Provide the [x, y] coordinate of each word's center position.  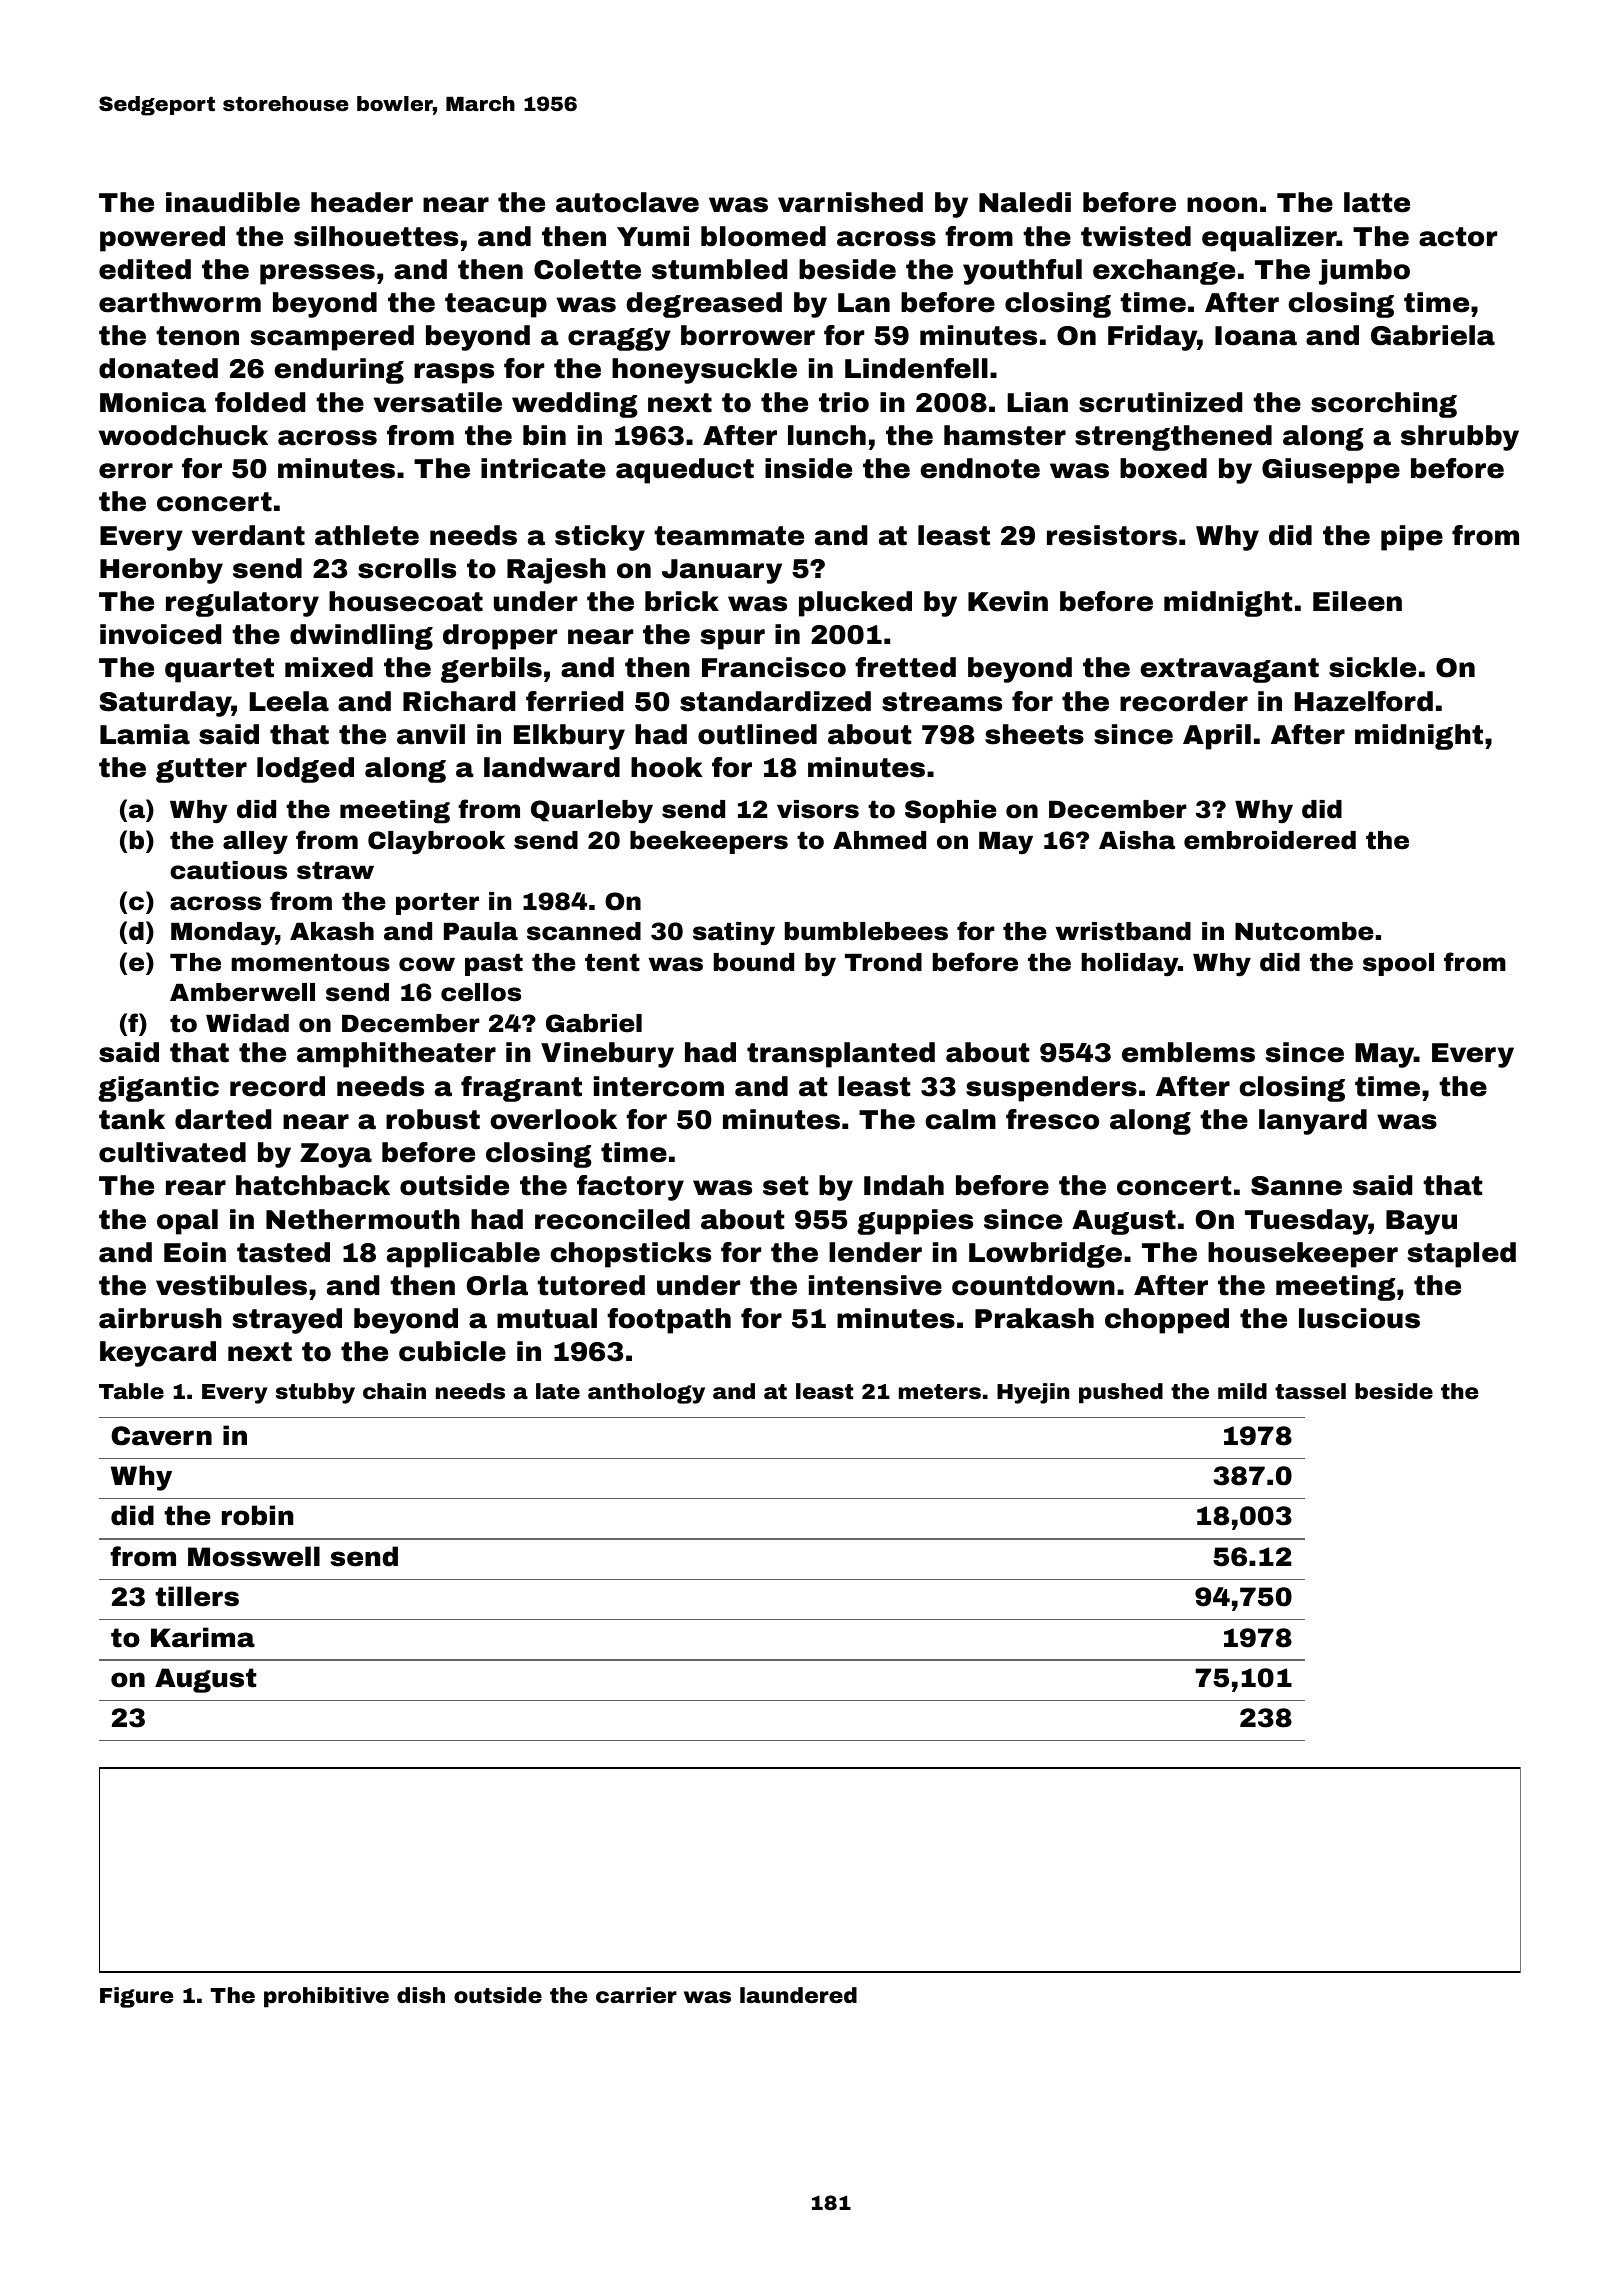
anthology [646, 1393]
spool [1398, 964]
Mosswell [254, 1556]
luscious [1359, 1318]
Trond [883, 962]
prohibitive [326, 1997]
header [362, 202]
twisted [1136, 236]
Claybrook [436, 842]
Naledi [1025, 202]
